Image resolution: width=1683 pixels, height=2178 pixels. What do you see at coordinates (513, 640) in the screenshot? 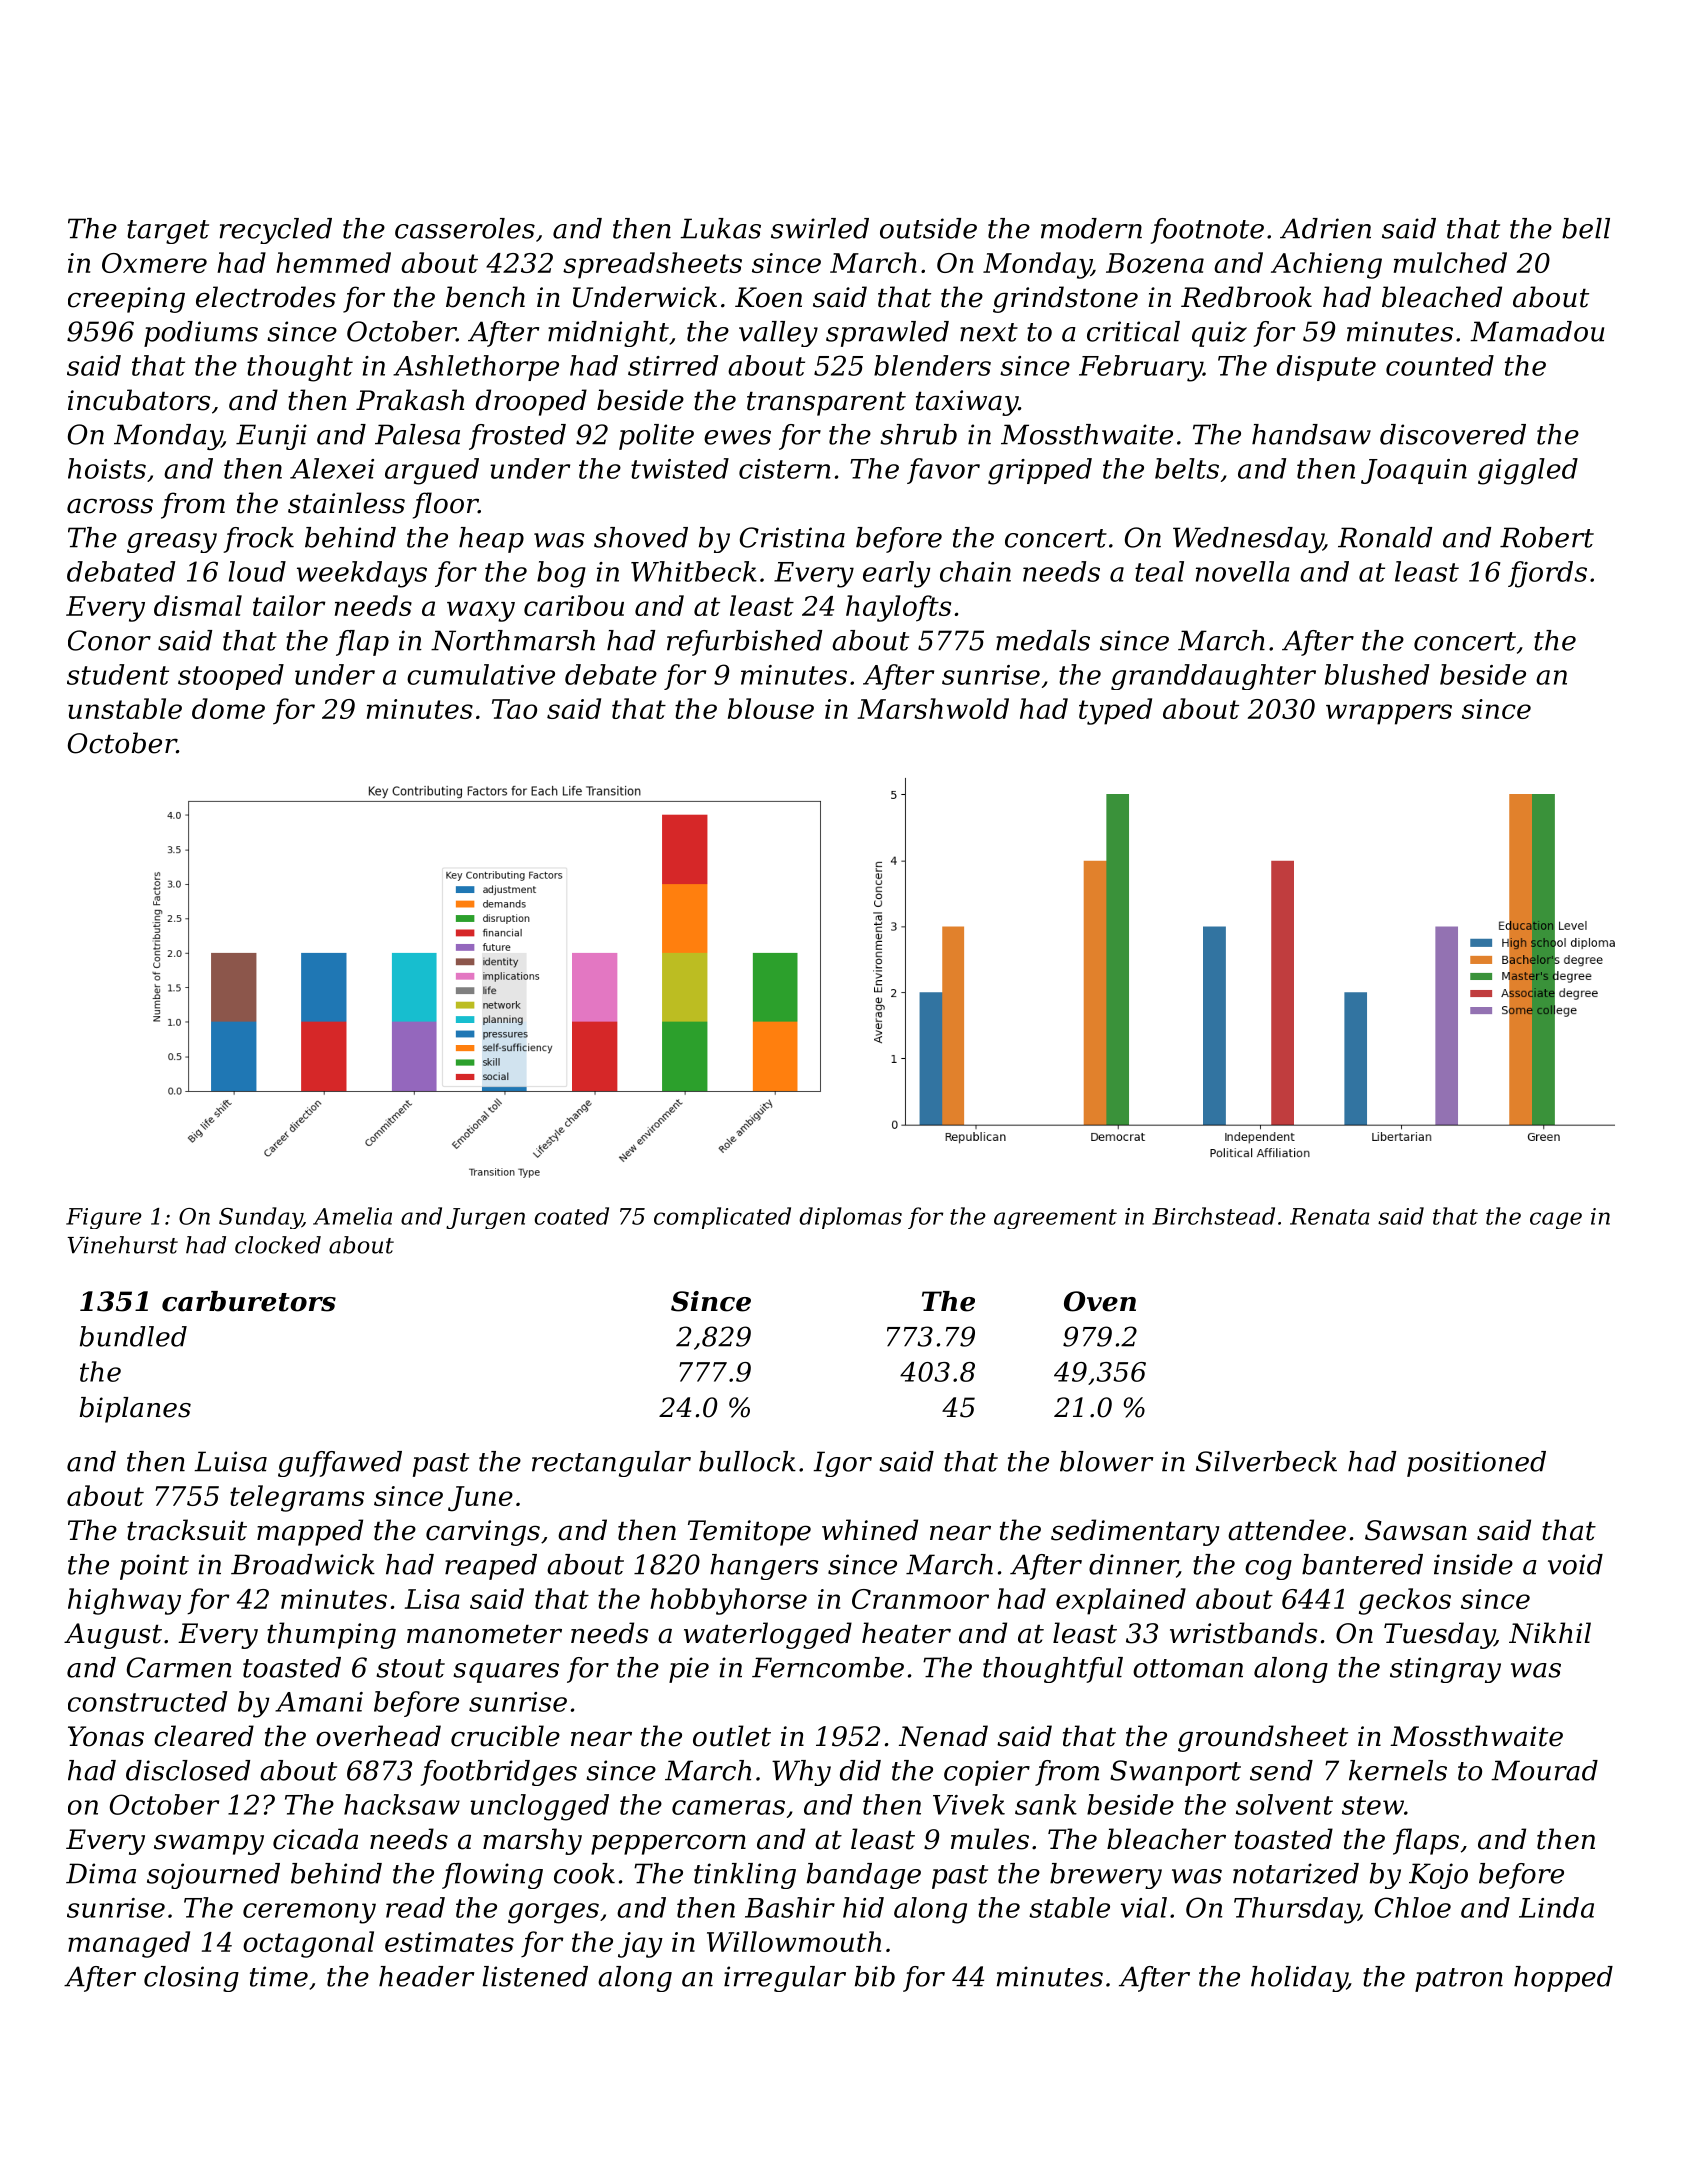
I see `Northmarsh` at bounding box center [513, 640].
